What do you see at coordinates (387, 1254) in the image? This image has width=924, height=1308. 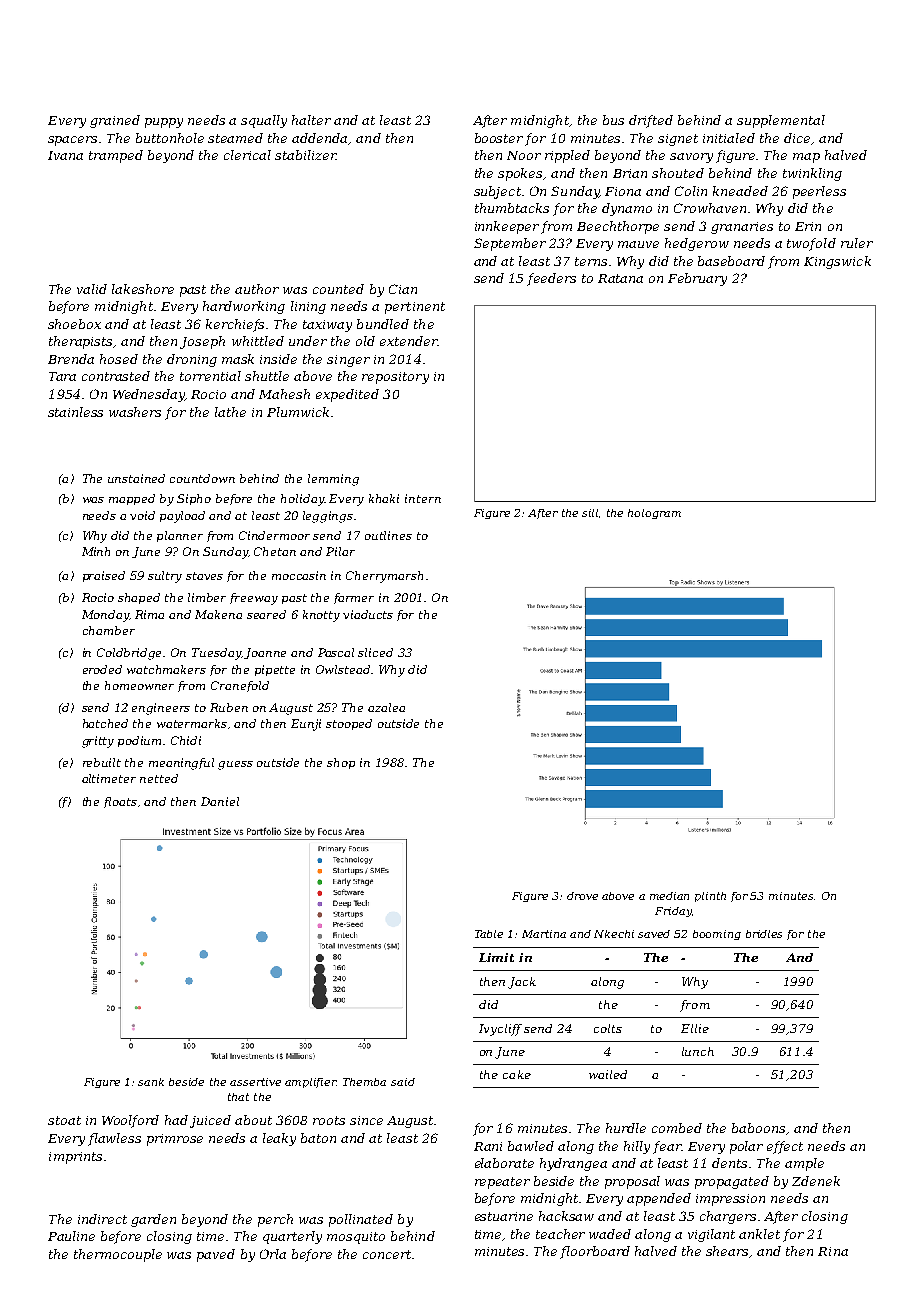 I see `concert` at bounding box center [387, 1254].
